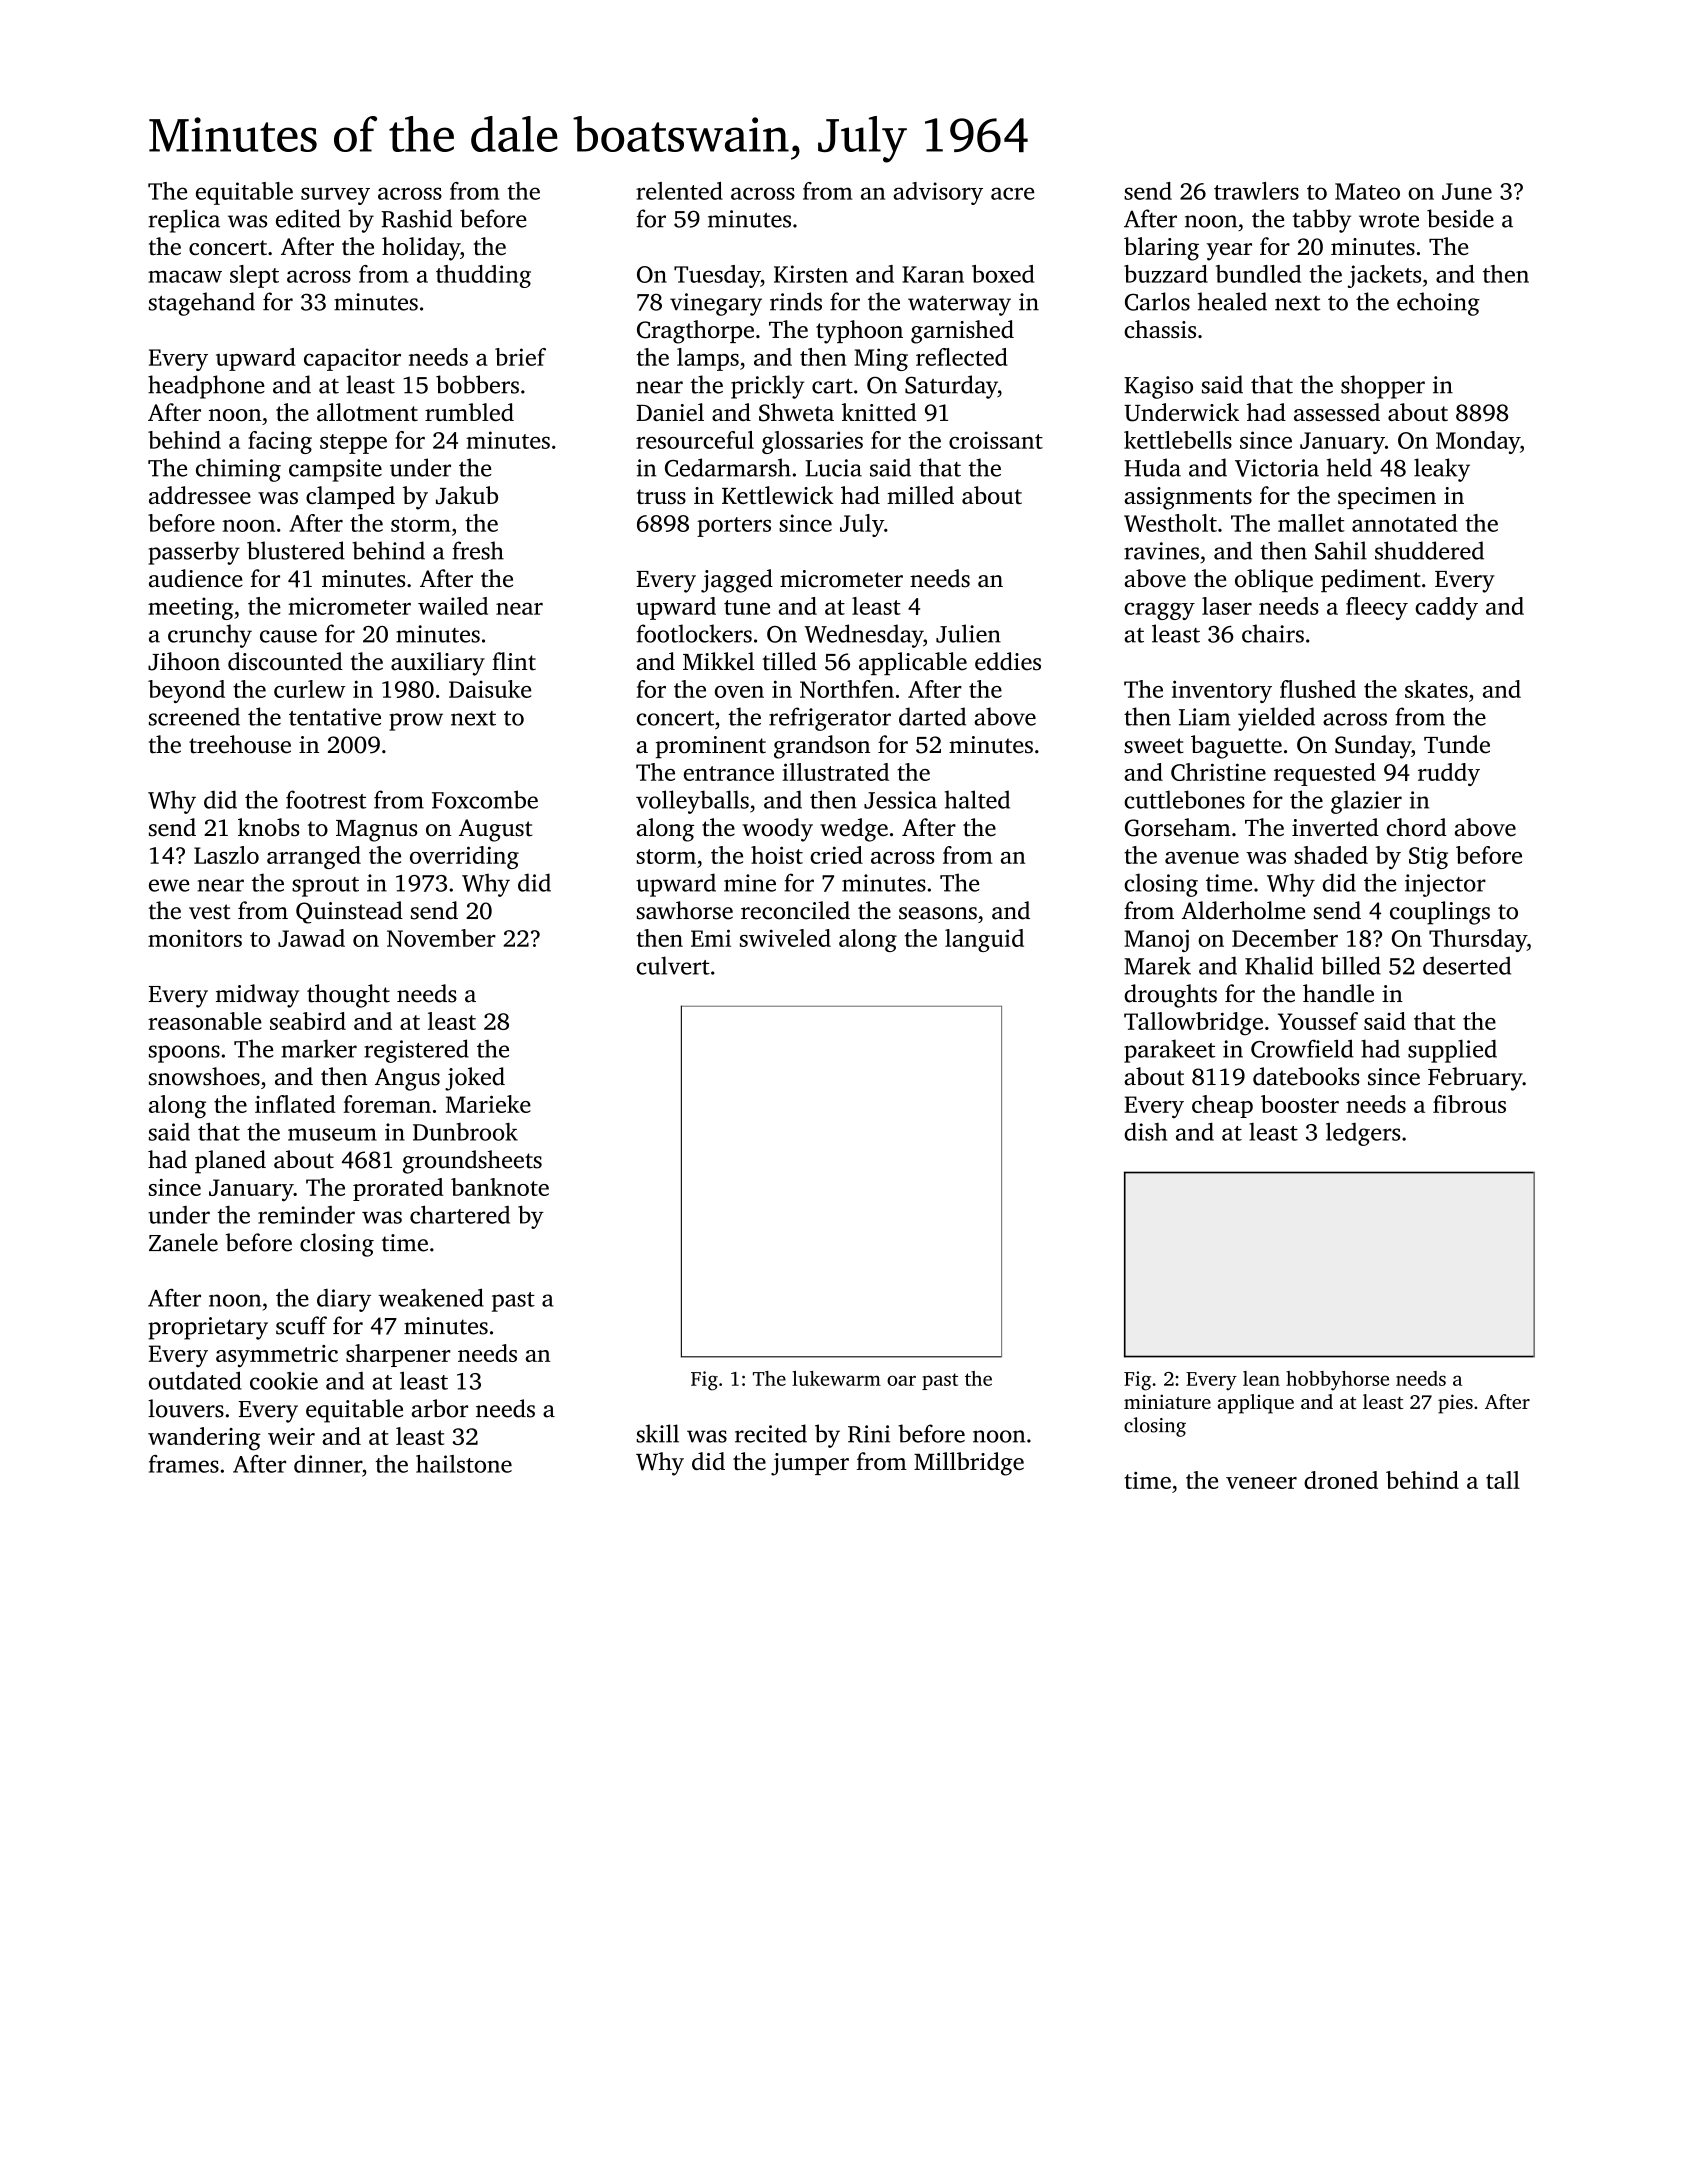 The height and width of the screenshot is (2178, 1683). What do you see at coordinates (1452, 1051) in the screenshot?
I see `supplied` at bounding box center [1452, 1051].
